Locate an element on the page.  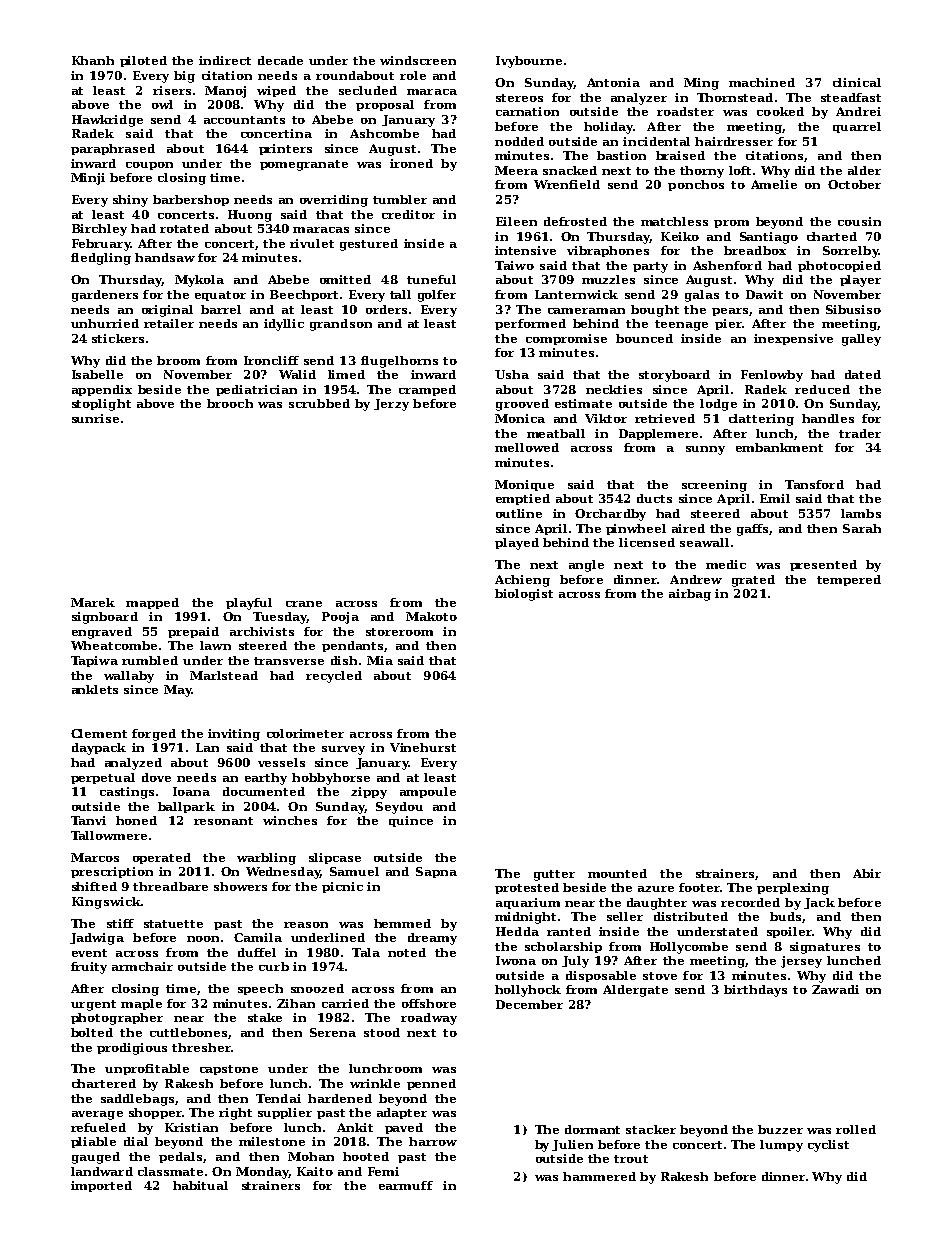
dated is located at coordinates (863, 374).
